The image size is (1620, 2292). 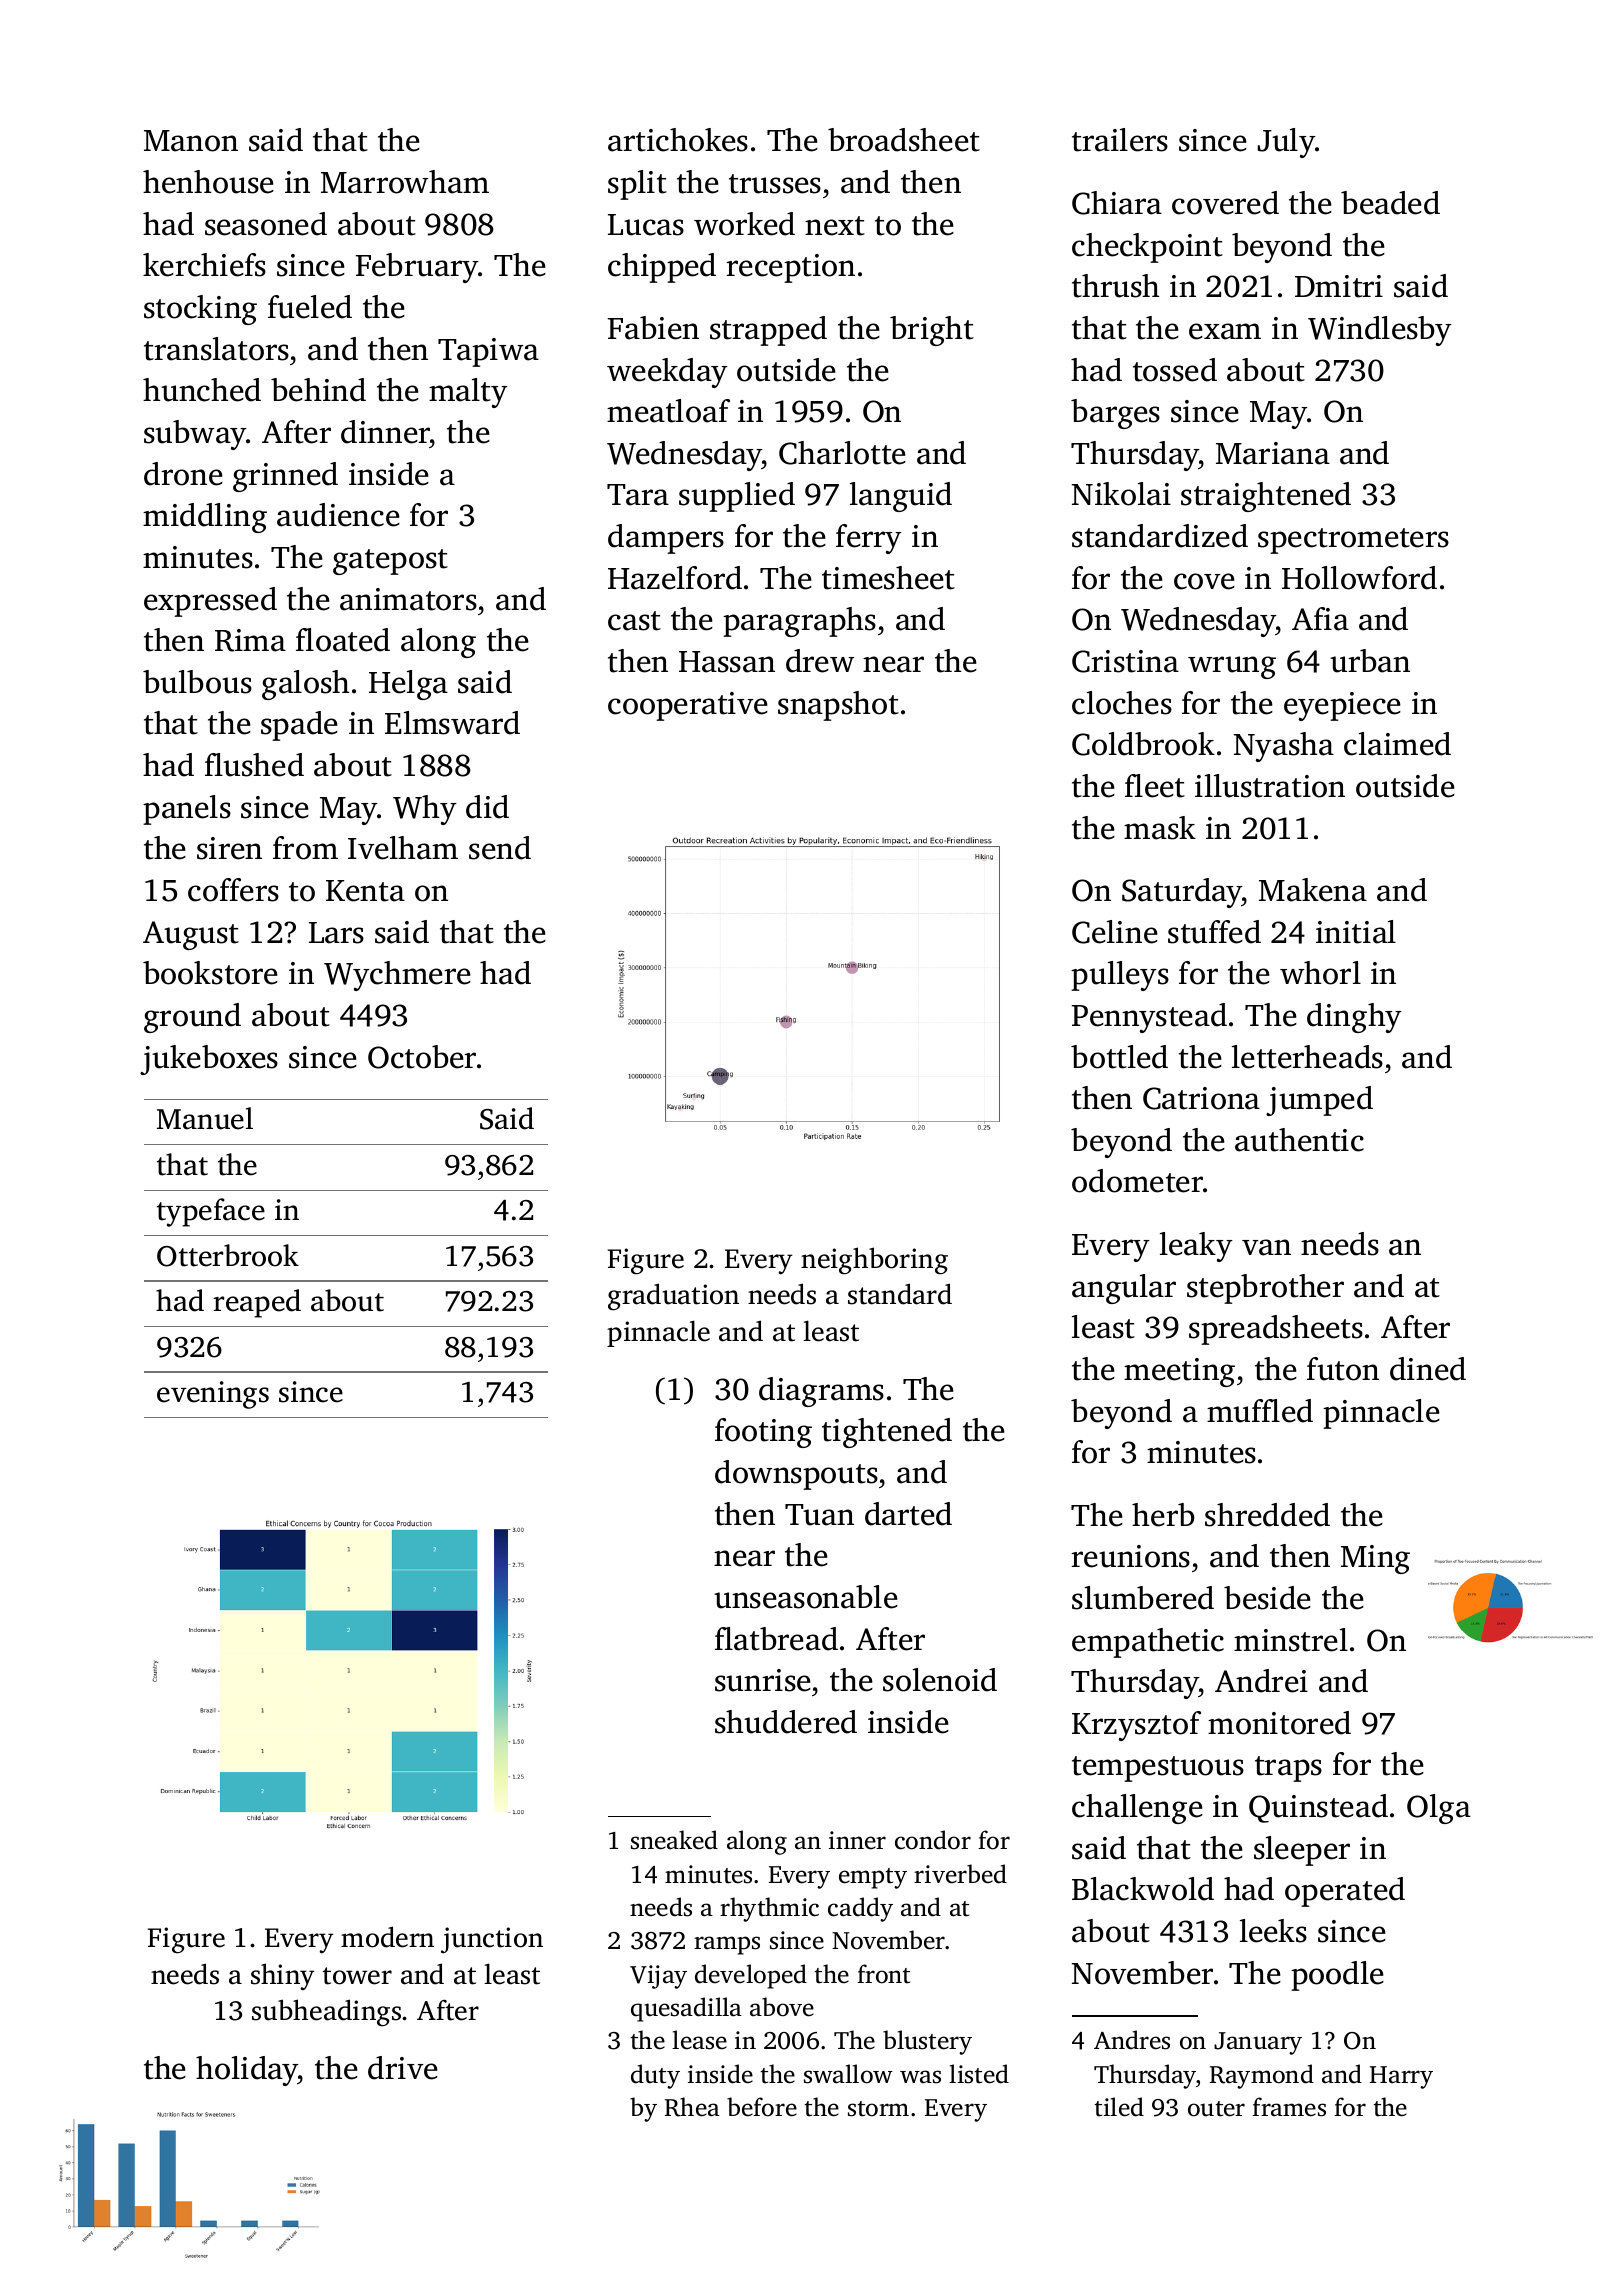 What do you see at coordinates (1121, 494) in the screenshot?
I see `Nikolai` at bounding box center [1121, 494].
